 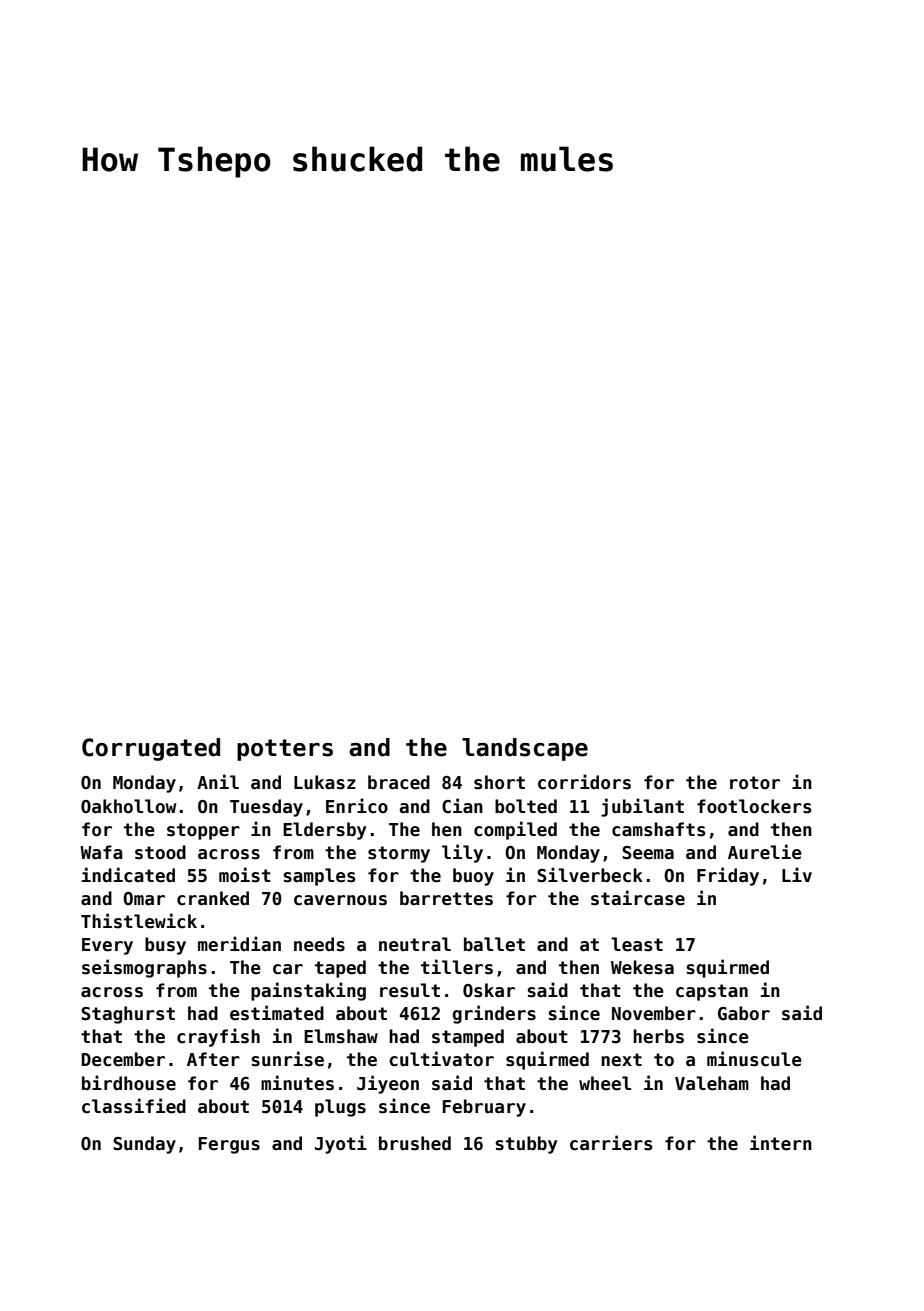 I want to click on seismographs, so click(x=144, y=968).
